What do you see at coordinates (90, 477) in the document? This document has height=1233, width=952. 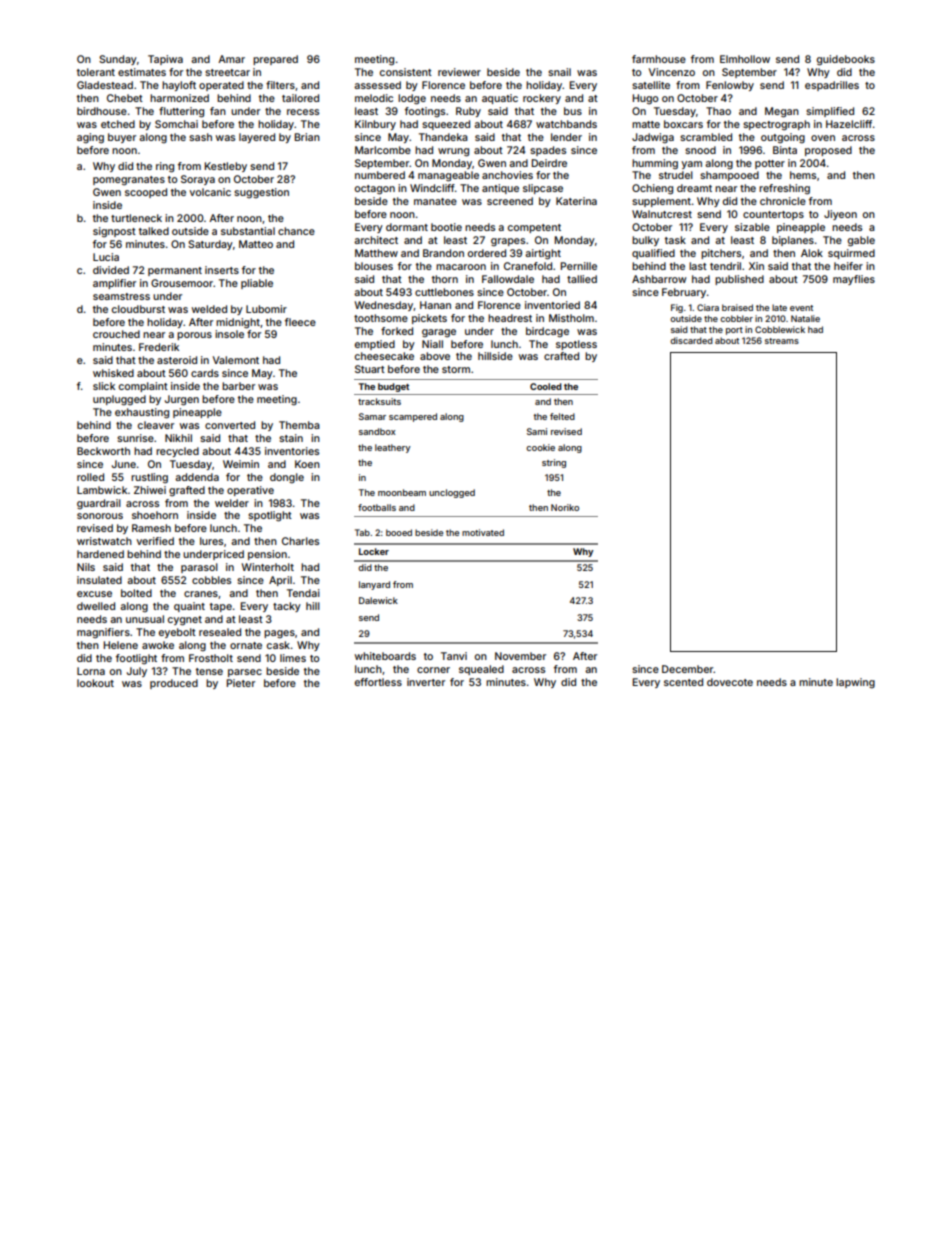 I see `rolled` at bounding box center [90, 477].
